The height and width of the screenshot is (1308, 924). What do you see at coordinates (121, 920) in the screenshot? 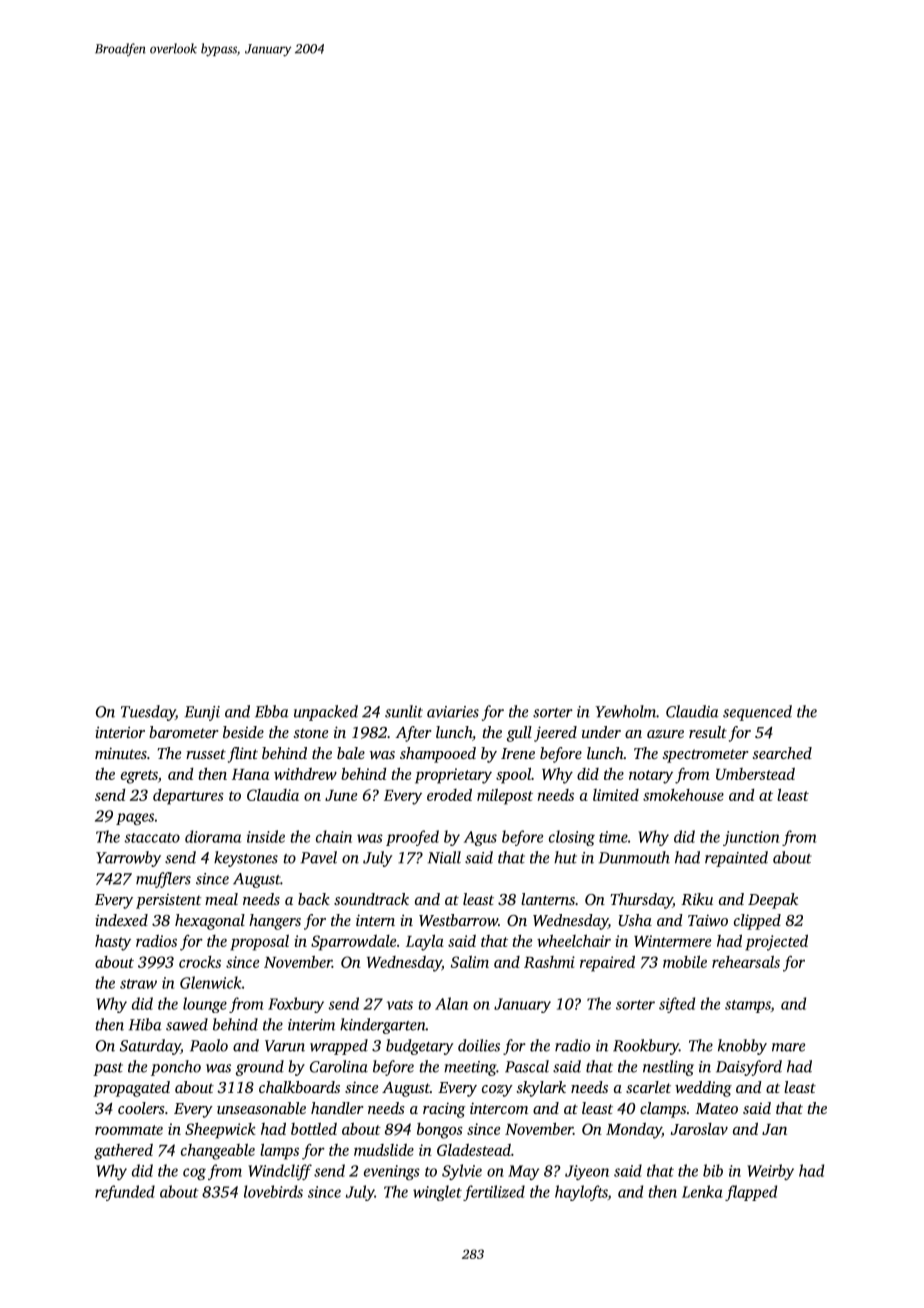
I see `indexed` at bounding box center [121, 920].
